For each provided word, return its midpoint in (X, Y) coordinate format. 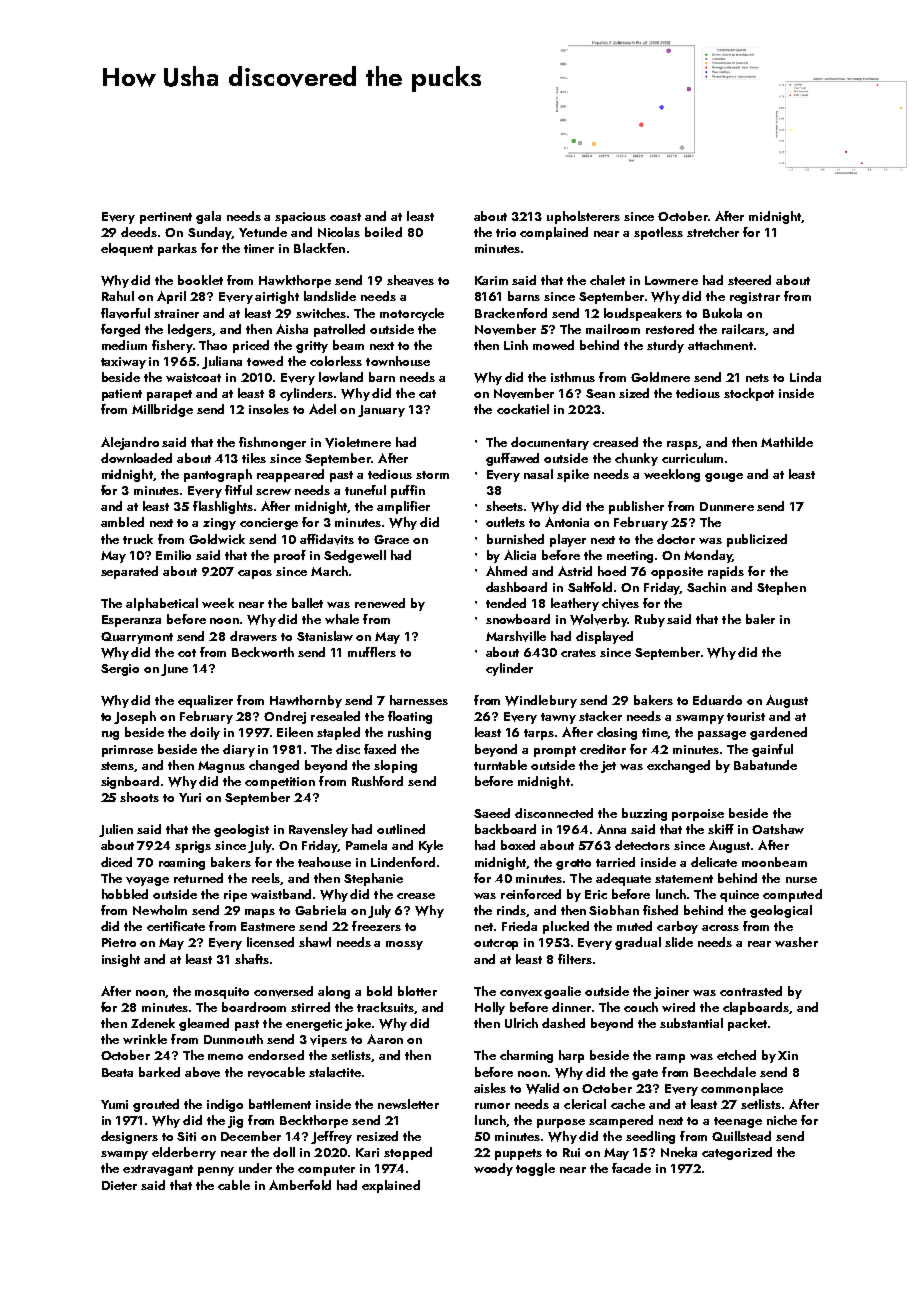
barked (159, 1072)
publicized (757, 540)
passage (722, 735)
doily (205, 733)
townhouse (398, 361)
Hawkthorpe (295, 281)
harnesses (419, 700)
